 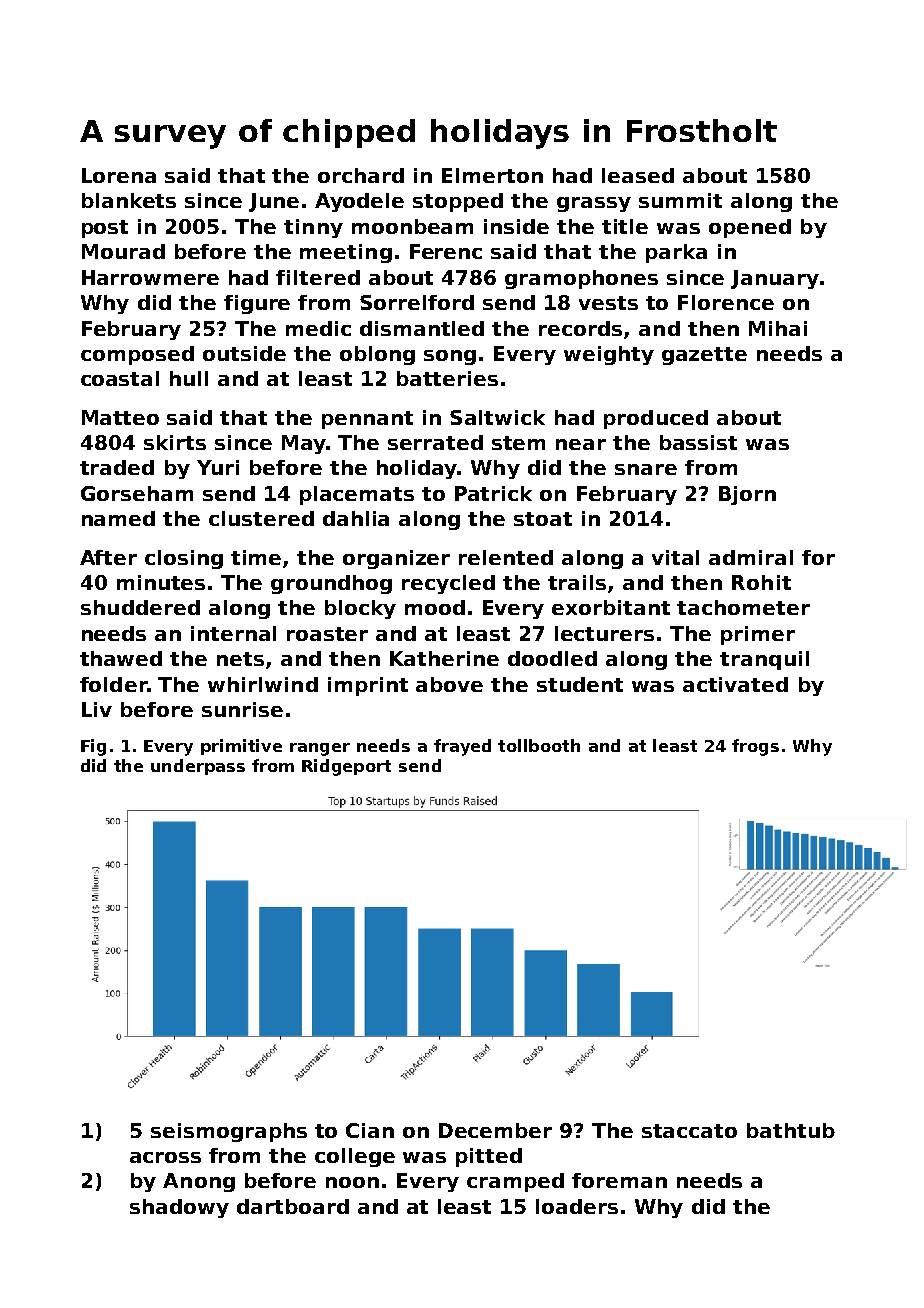 What do you see at coordinates (638, 175) in the screenshot?
I see `leased` at bounding box center [638, 175].
